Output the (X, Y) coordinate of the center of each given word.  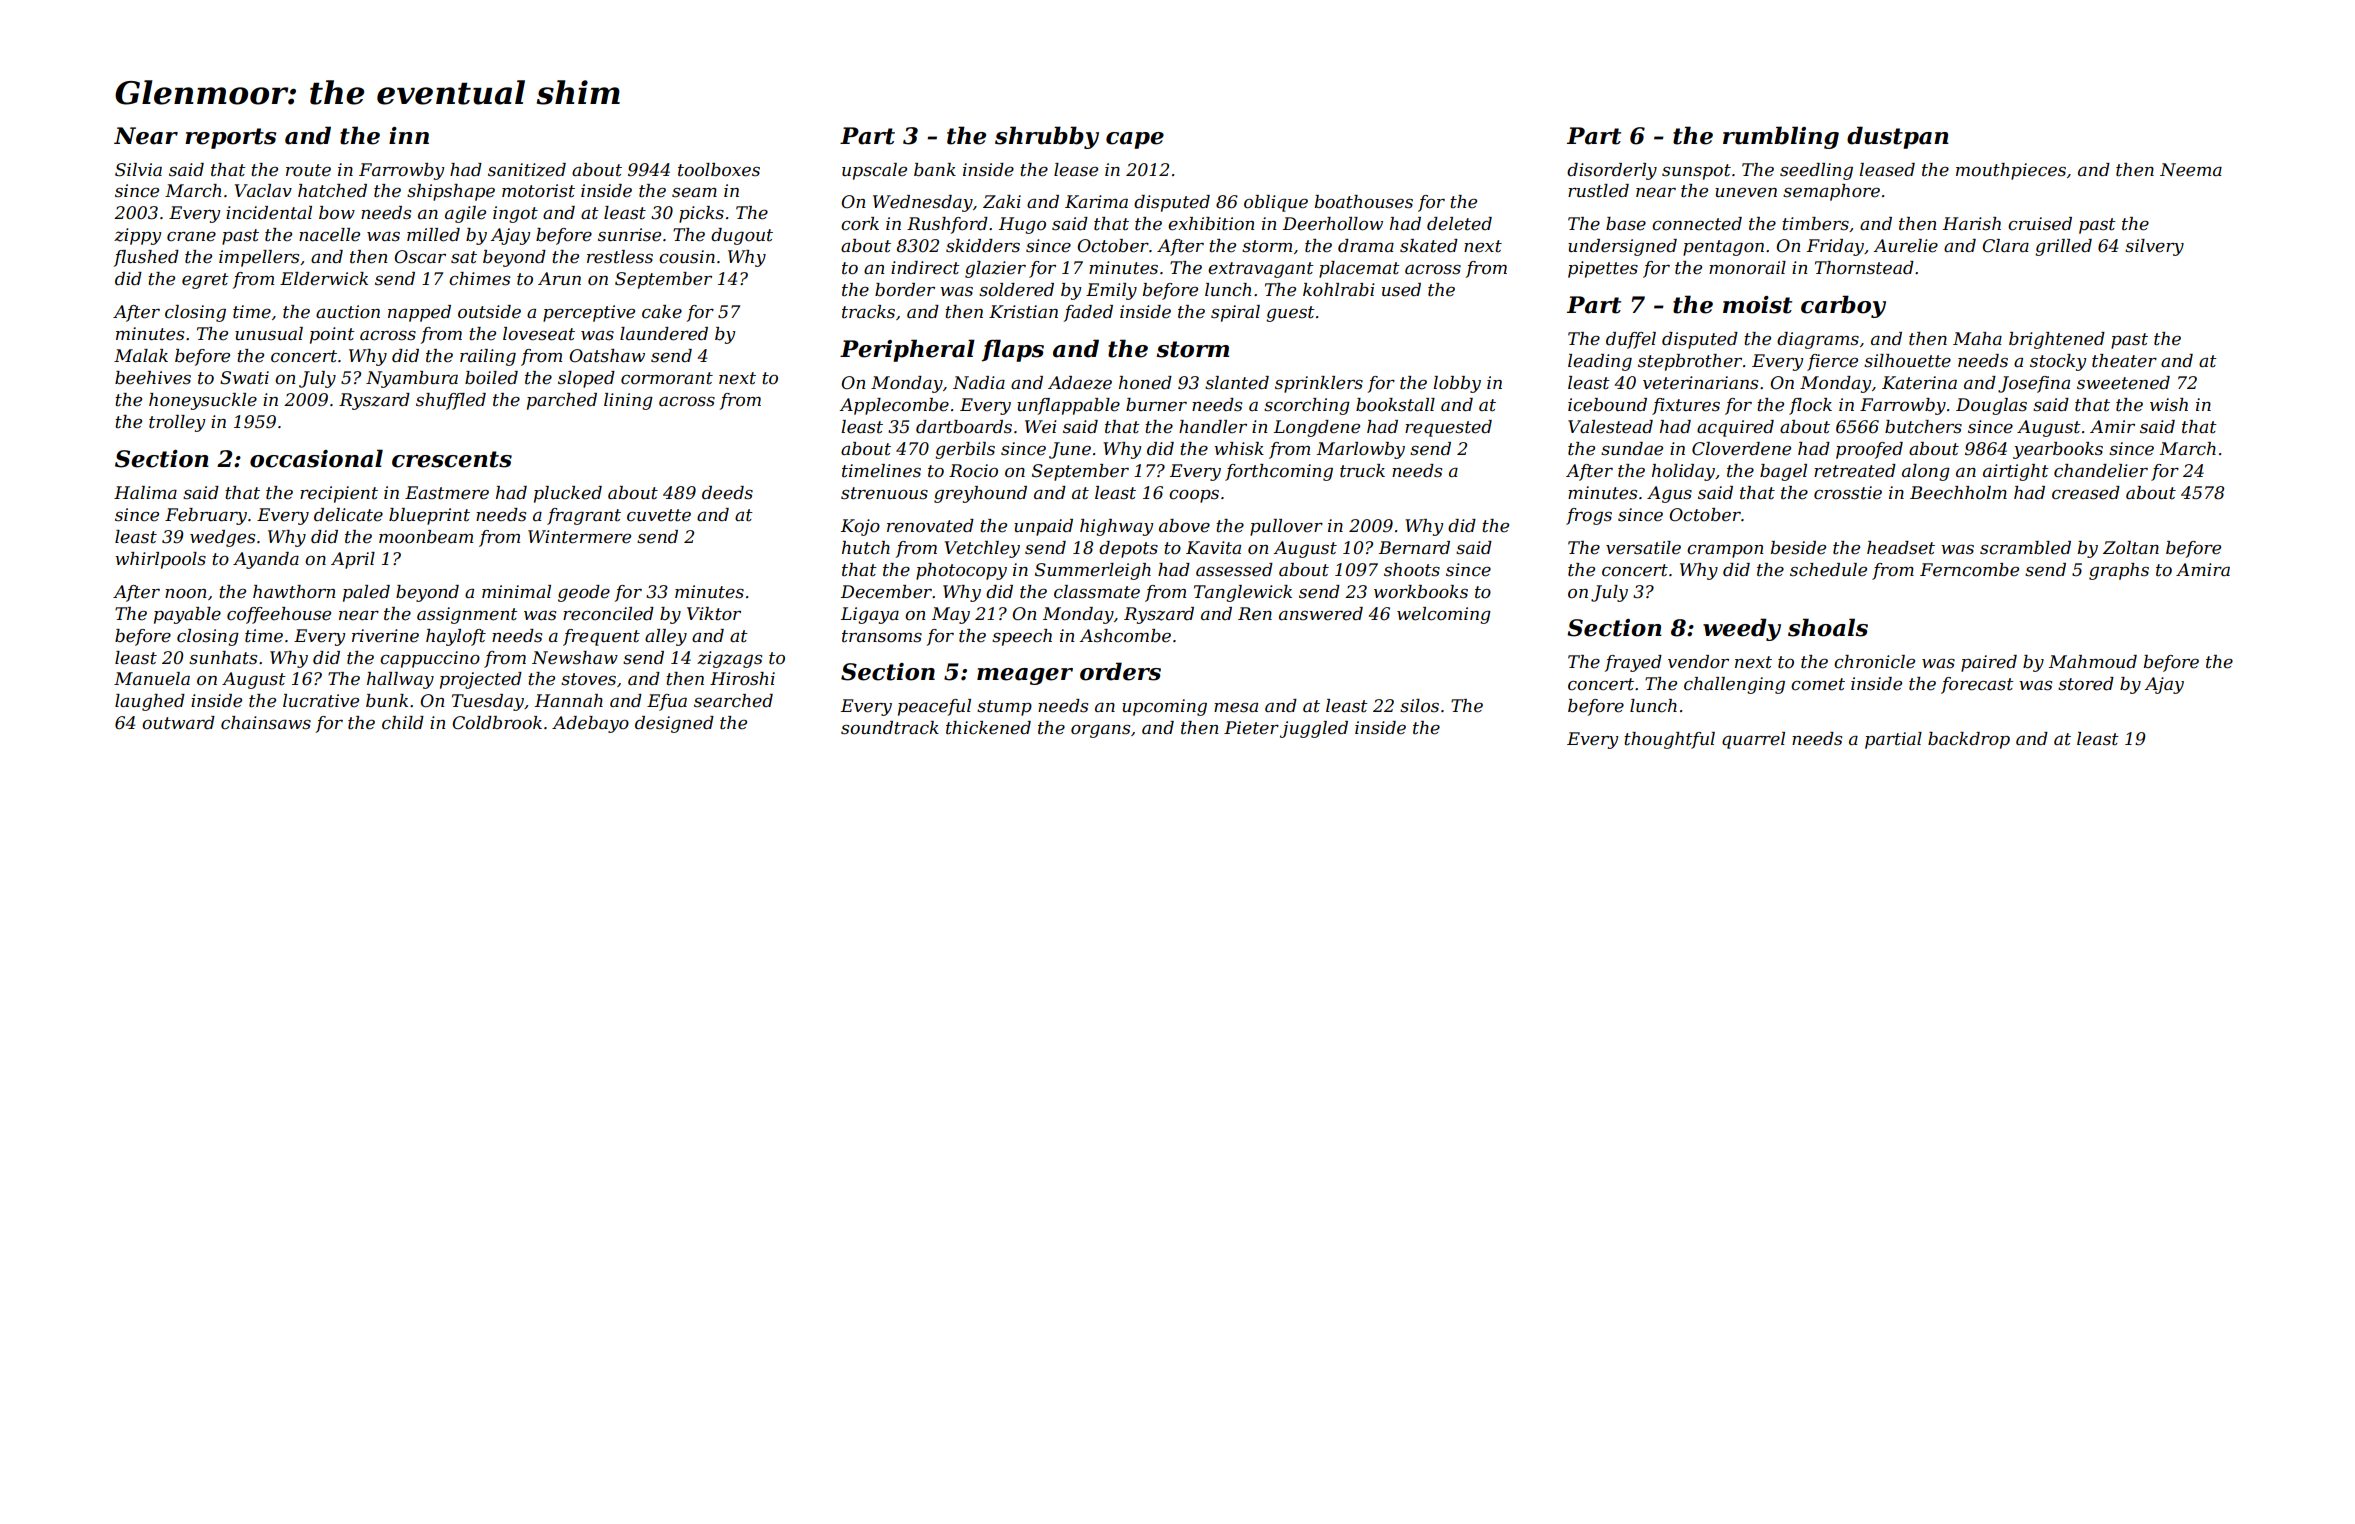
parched (562, 401)
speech (1022, 637)
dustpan (1898, 137)
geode (584, 593)
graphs (2119, 571)
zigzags (729, 659)
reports (230, 138)
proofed (1869, 450)
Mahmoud (2093, 661)
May (951, 615)
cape (1135, 140)
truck (1362, 471)
